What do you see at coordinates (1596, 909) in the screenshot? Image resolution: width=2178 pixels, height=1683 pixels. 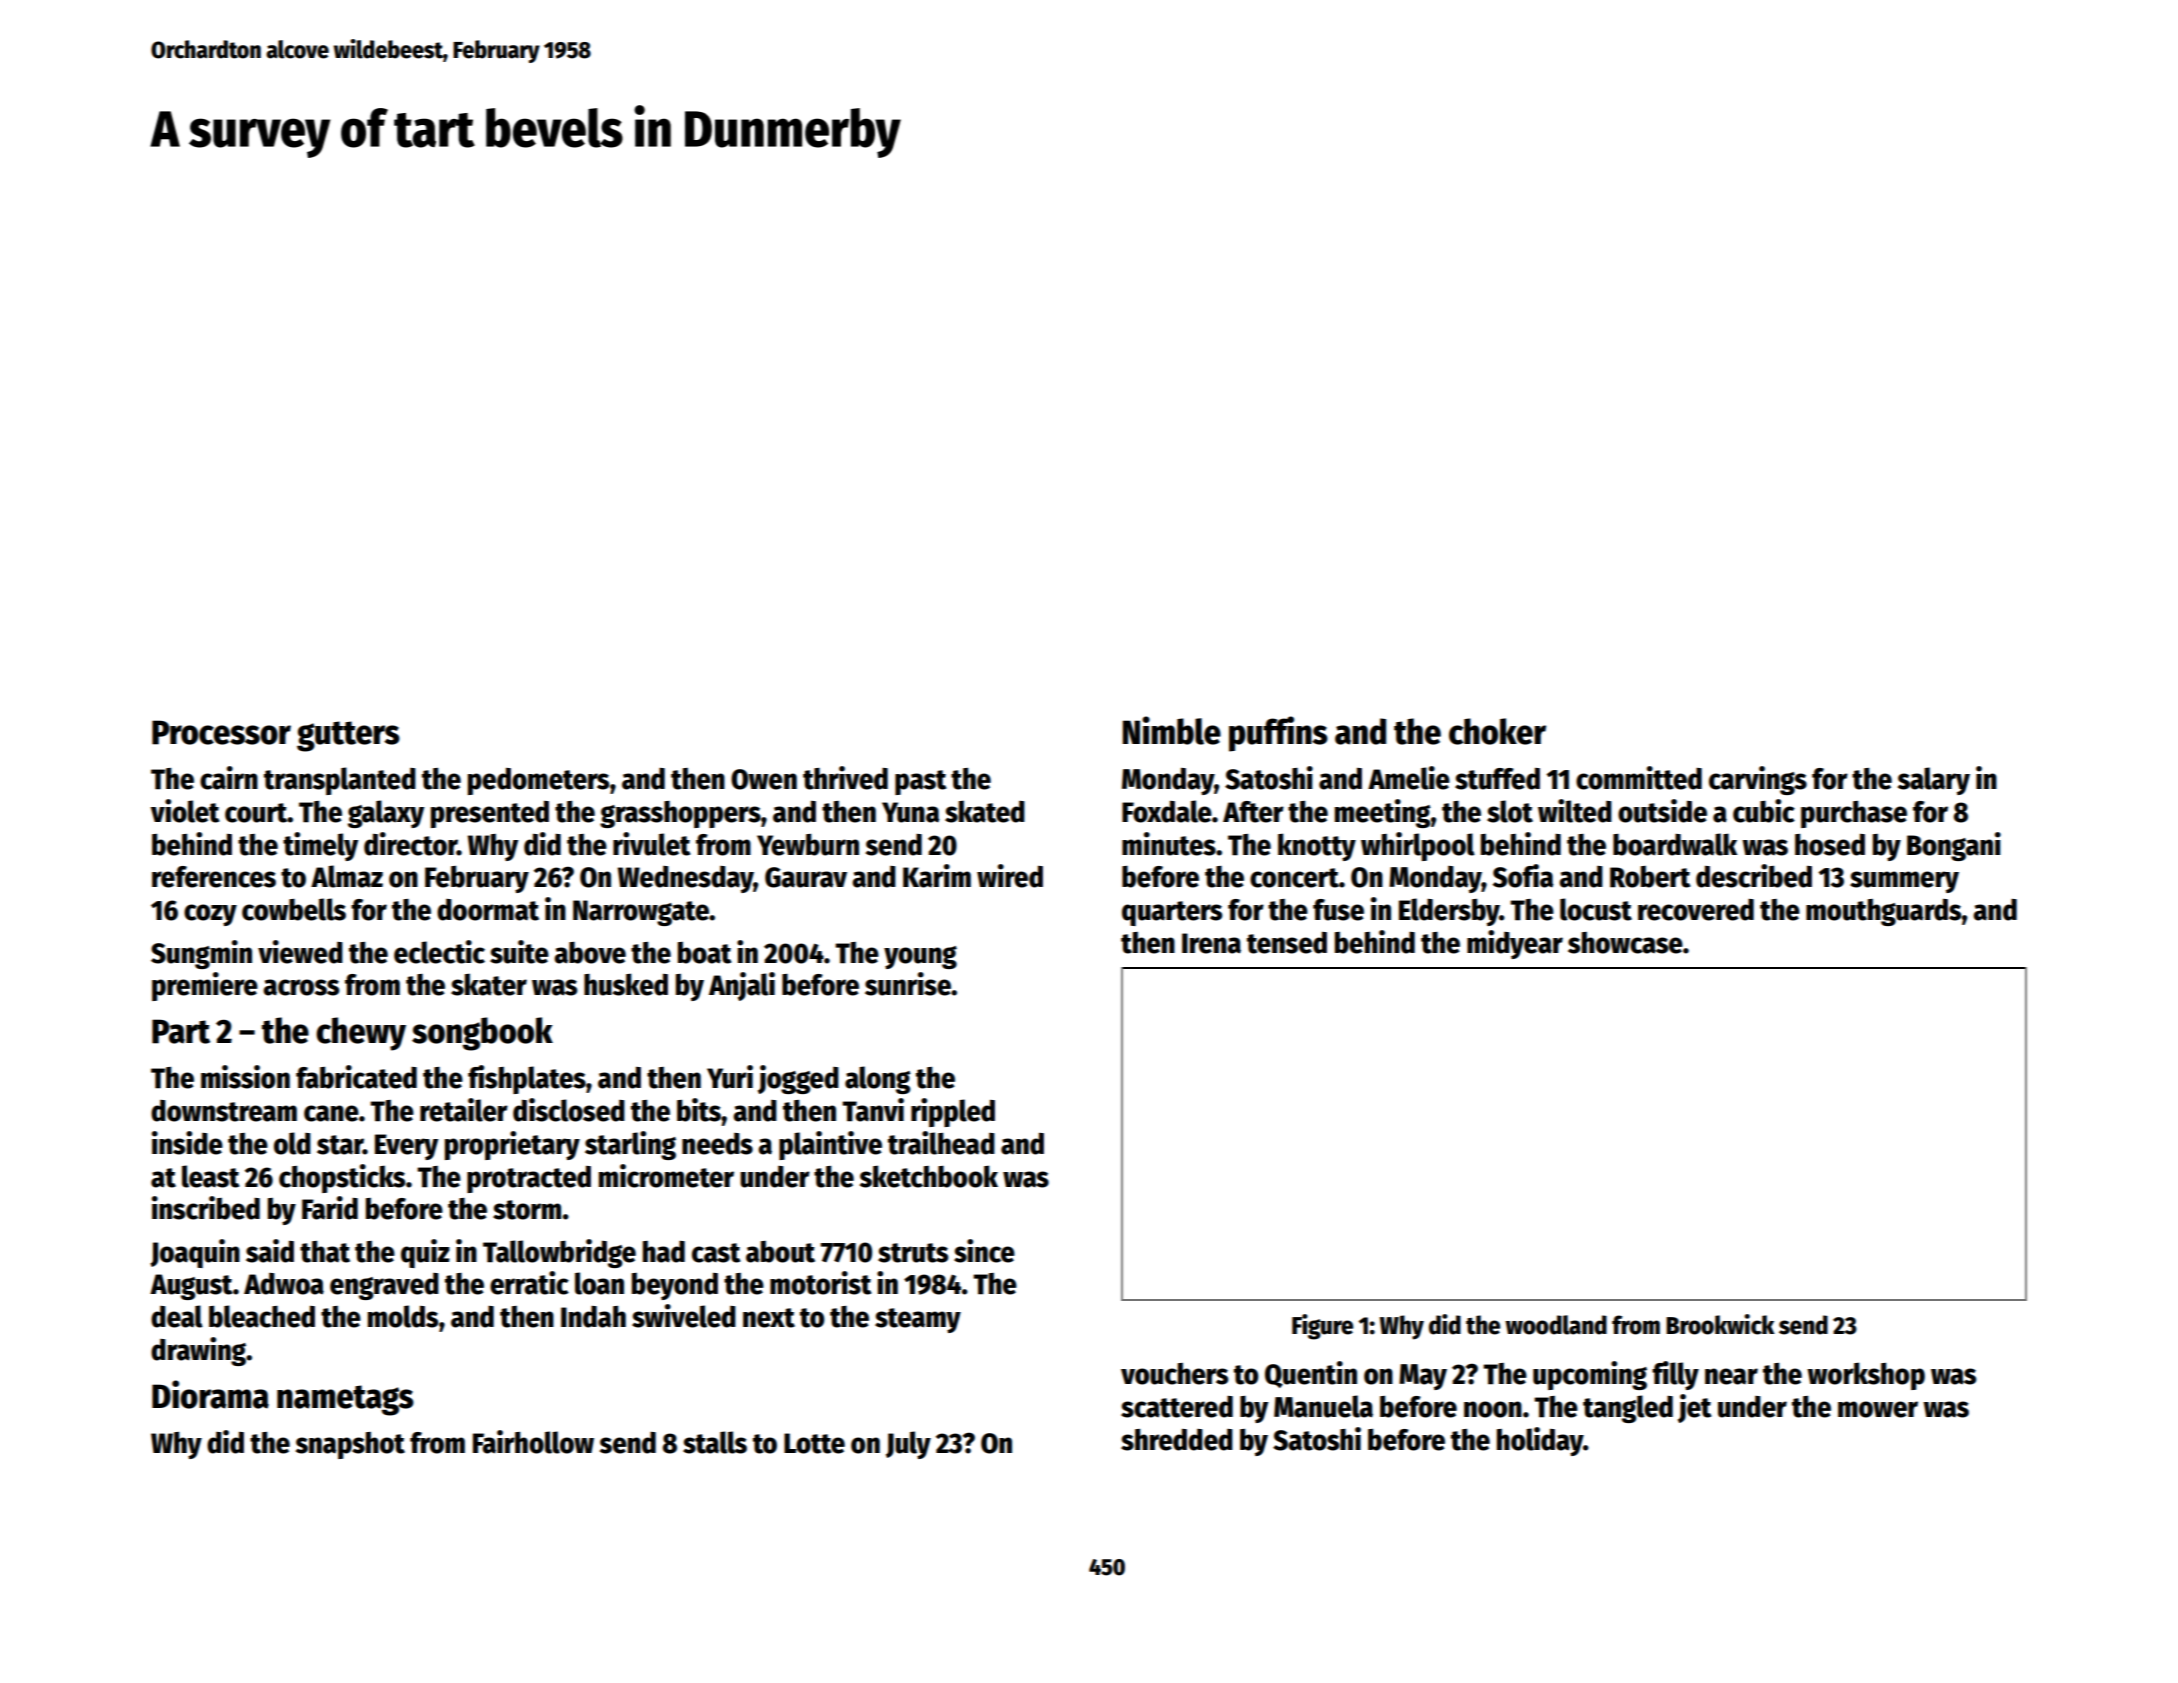 I see `locust` at bounding box center [1596, 909].
